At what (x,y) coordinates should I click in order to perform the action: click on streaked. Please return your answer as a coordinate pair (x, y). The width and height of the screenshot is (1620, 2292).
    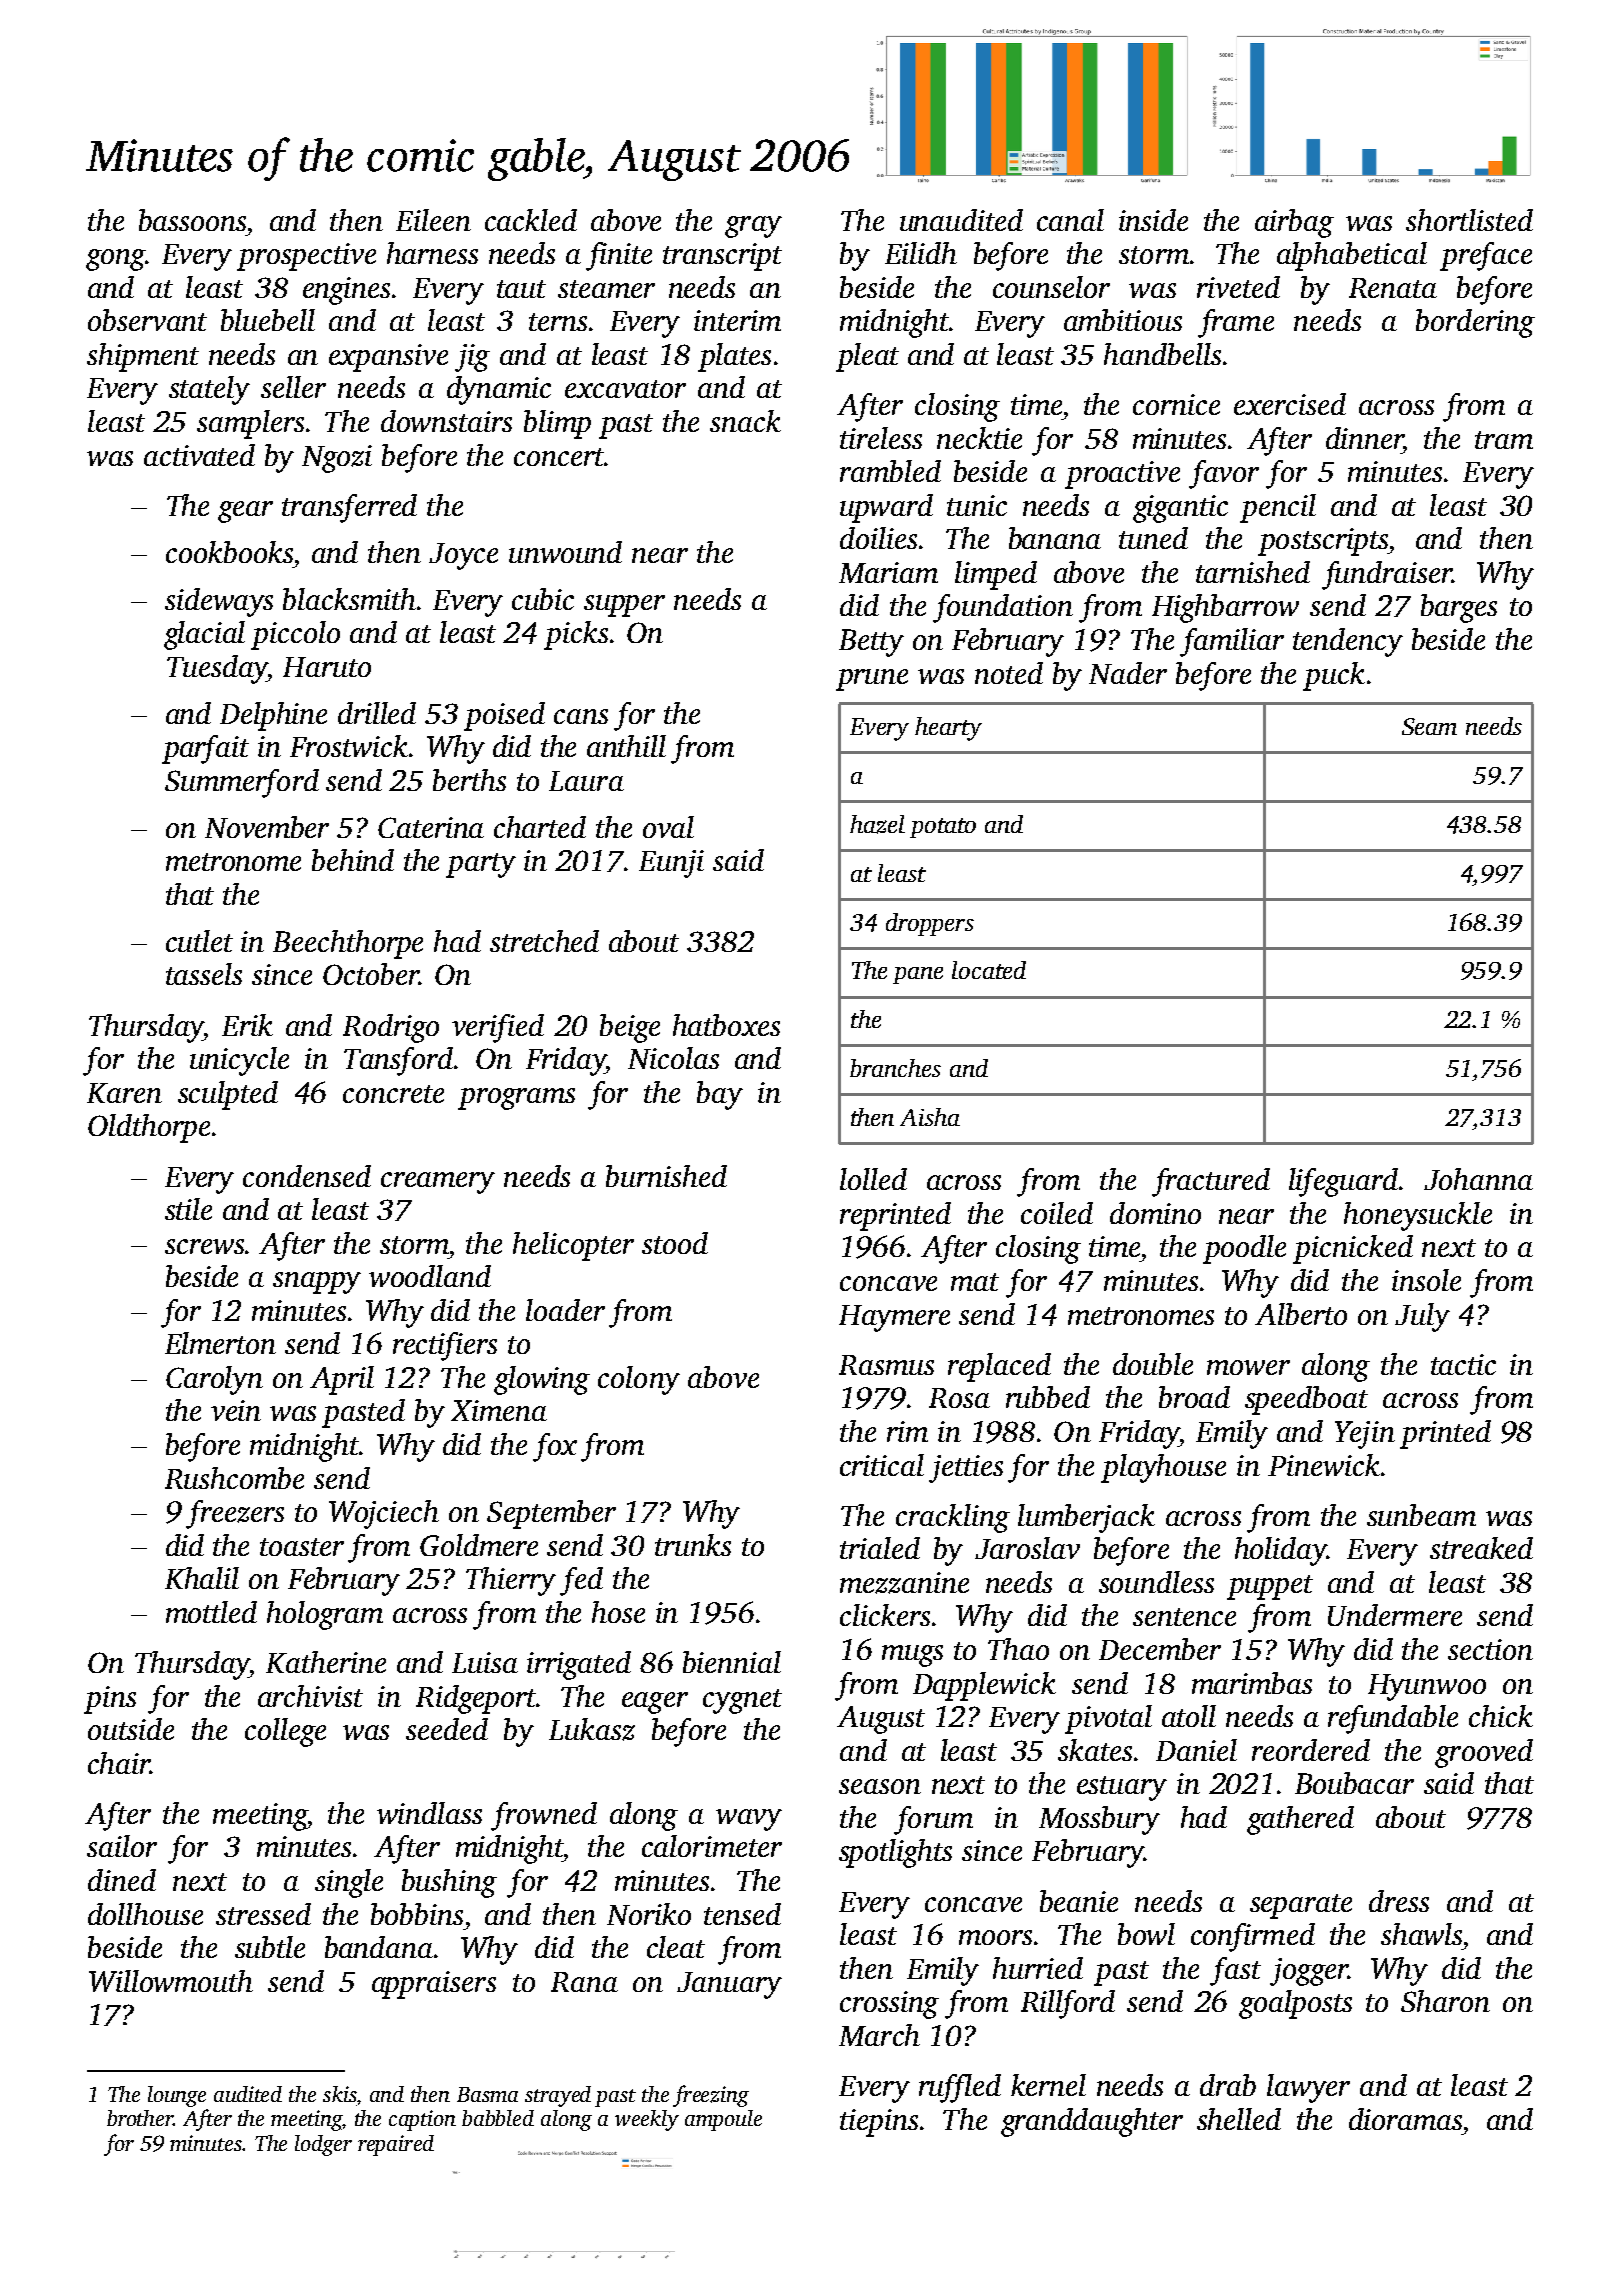
    Looking at the image, I should click on (1481, 1548).
